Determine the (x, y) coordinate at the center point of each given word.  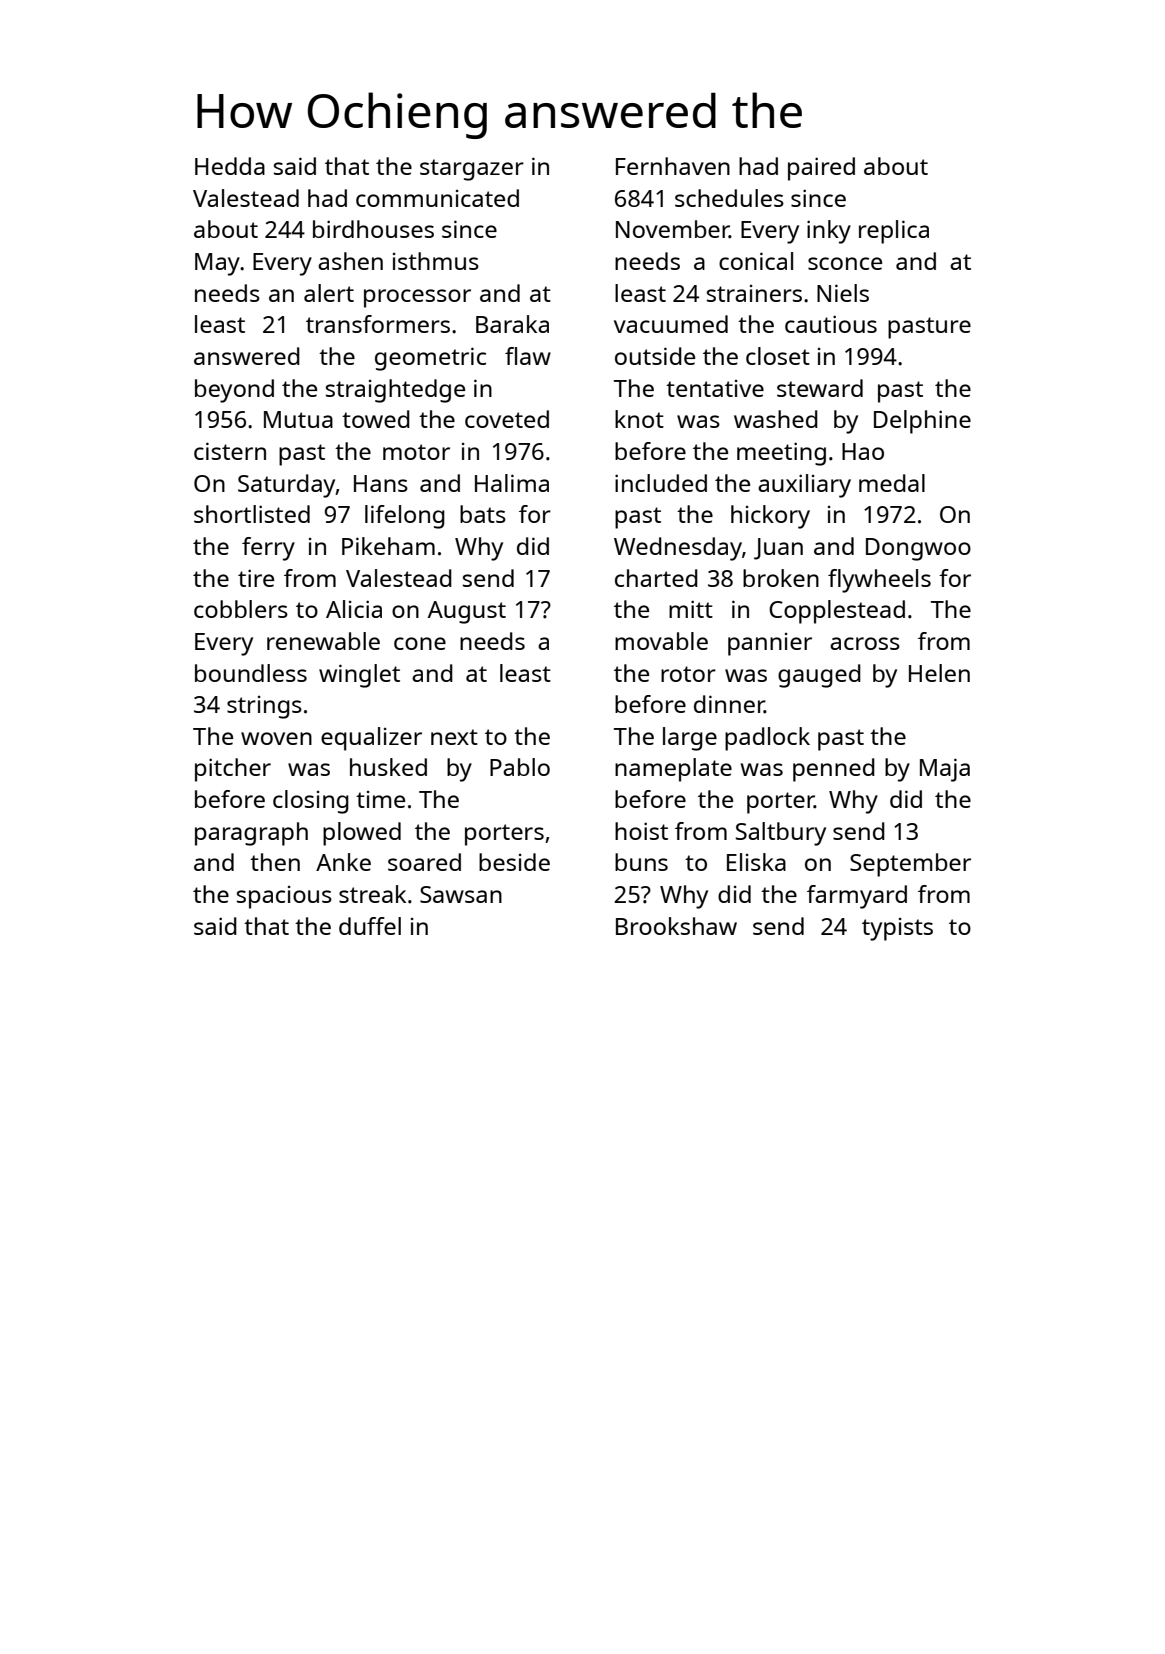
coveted (507, 419)
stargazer (472, 170)
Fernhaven (673, 166)
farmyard (857, 897)
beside (514, 862)
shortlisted (252, 514)
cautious (831, 324)
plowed (362, 834)
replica (894, 232)
